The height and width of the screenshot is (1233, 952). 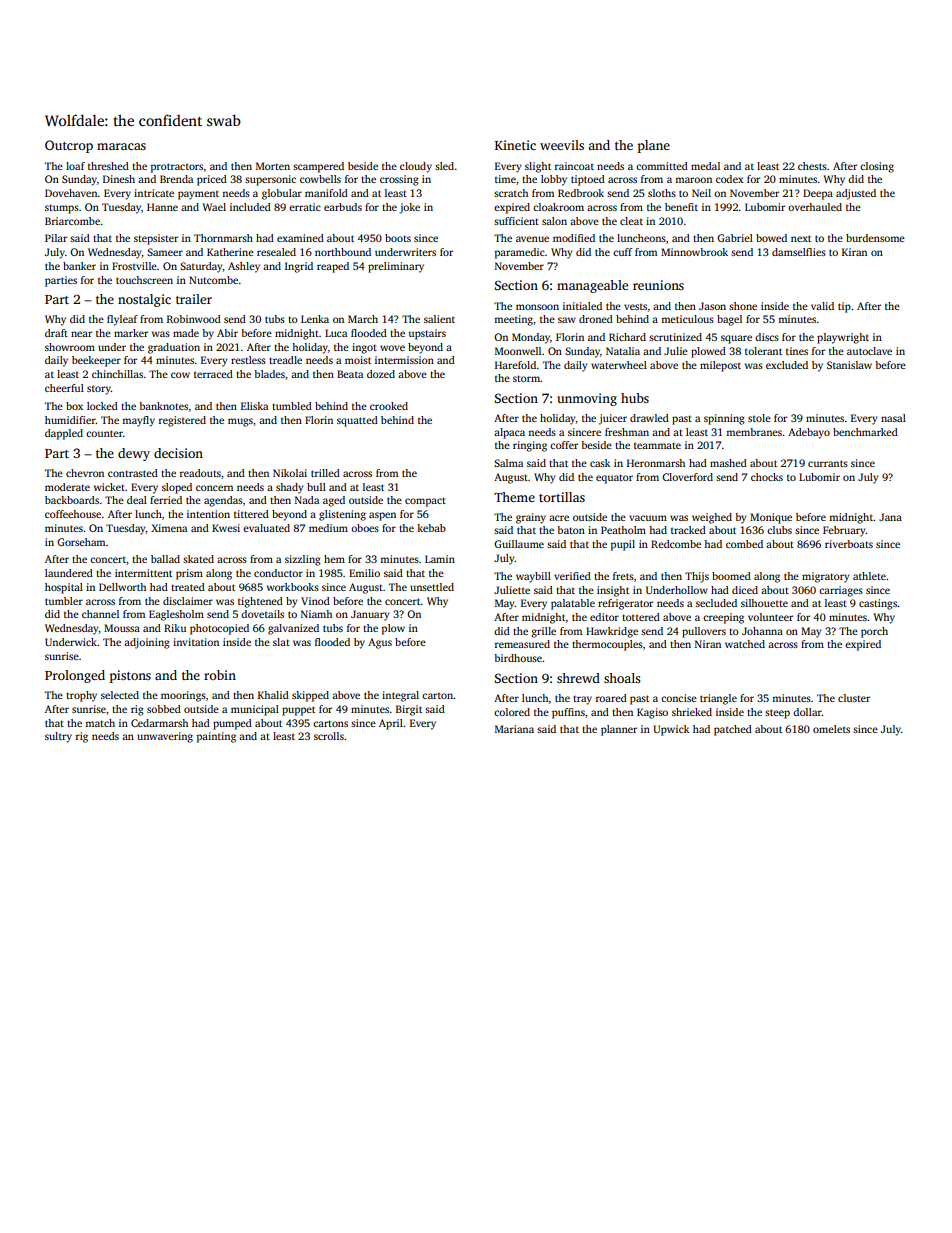 I want to click on maracas, so click(x=121, y=146).
